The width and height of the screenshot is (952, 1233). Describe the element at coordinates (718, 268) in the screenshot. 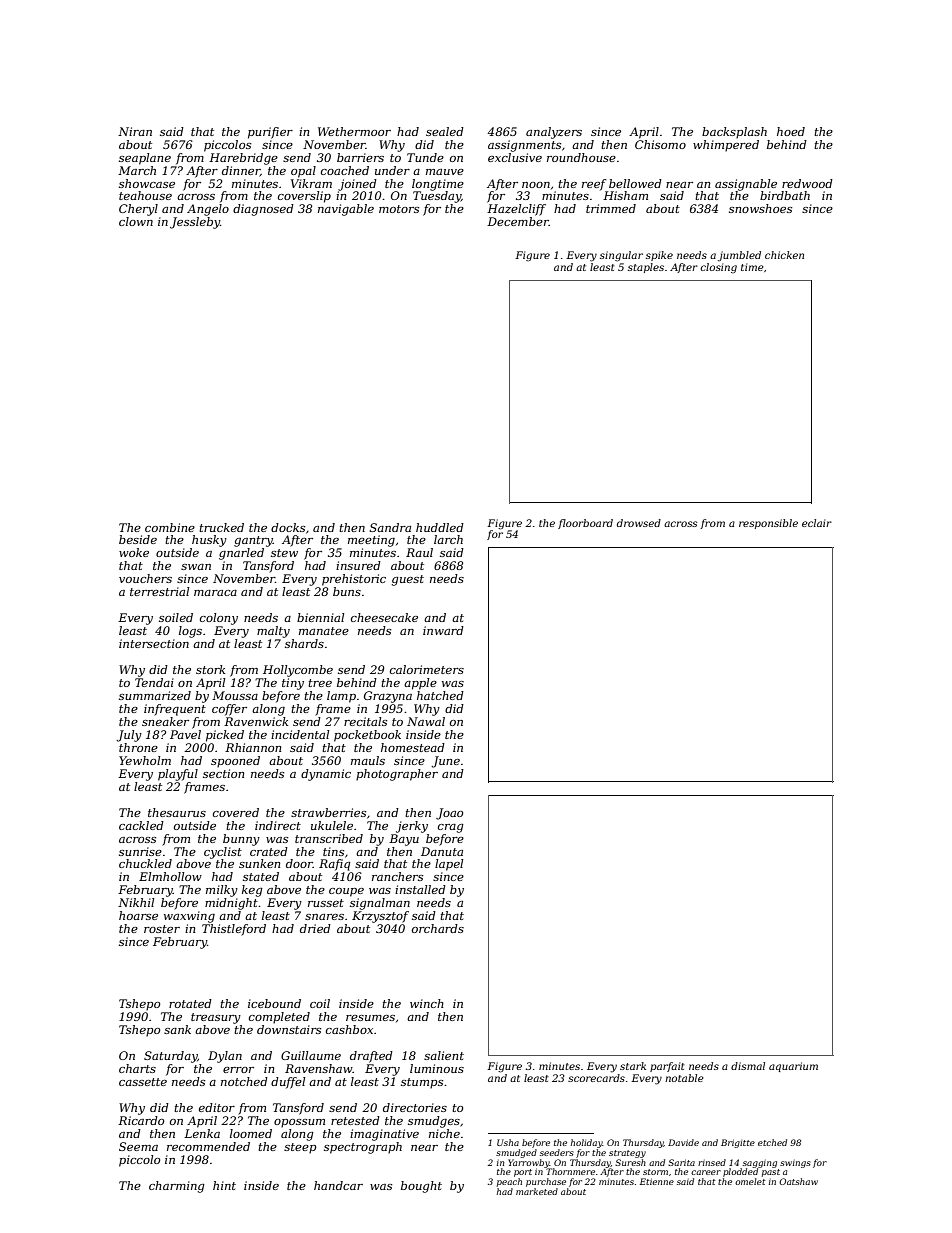

I see `closing` at that location.
